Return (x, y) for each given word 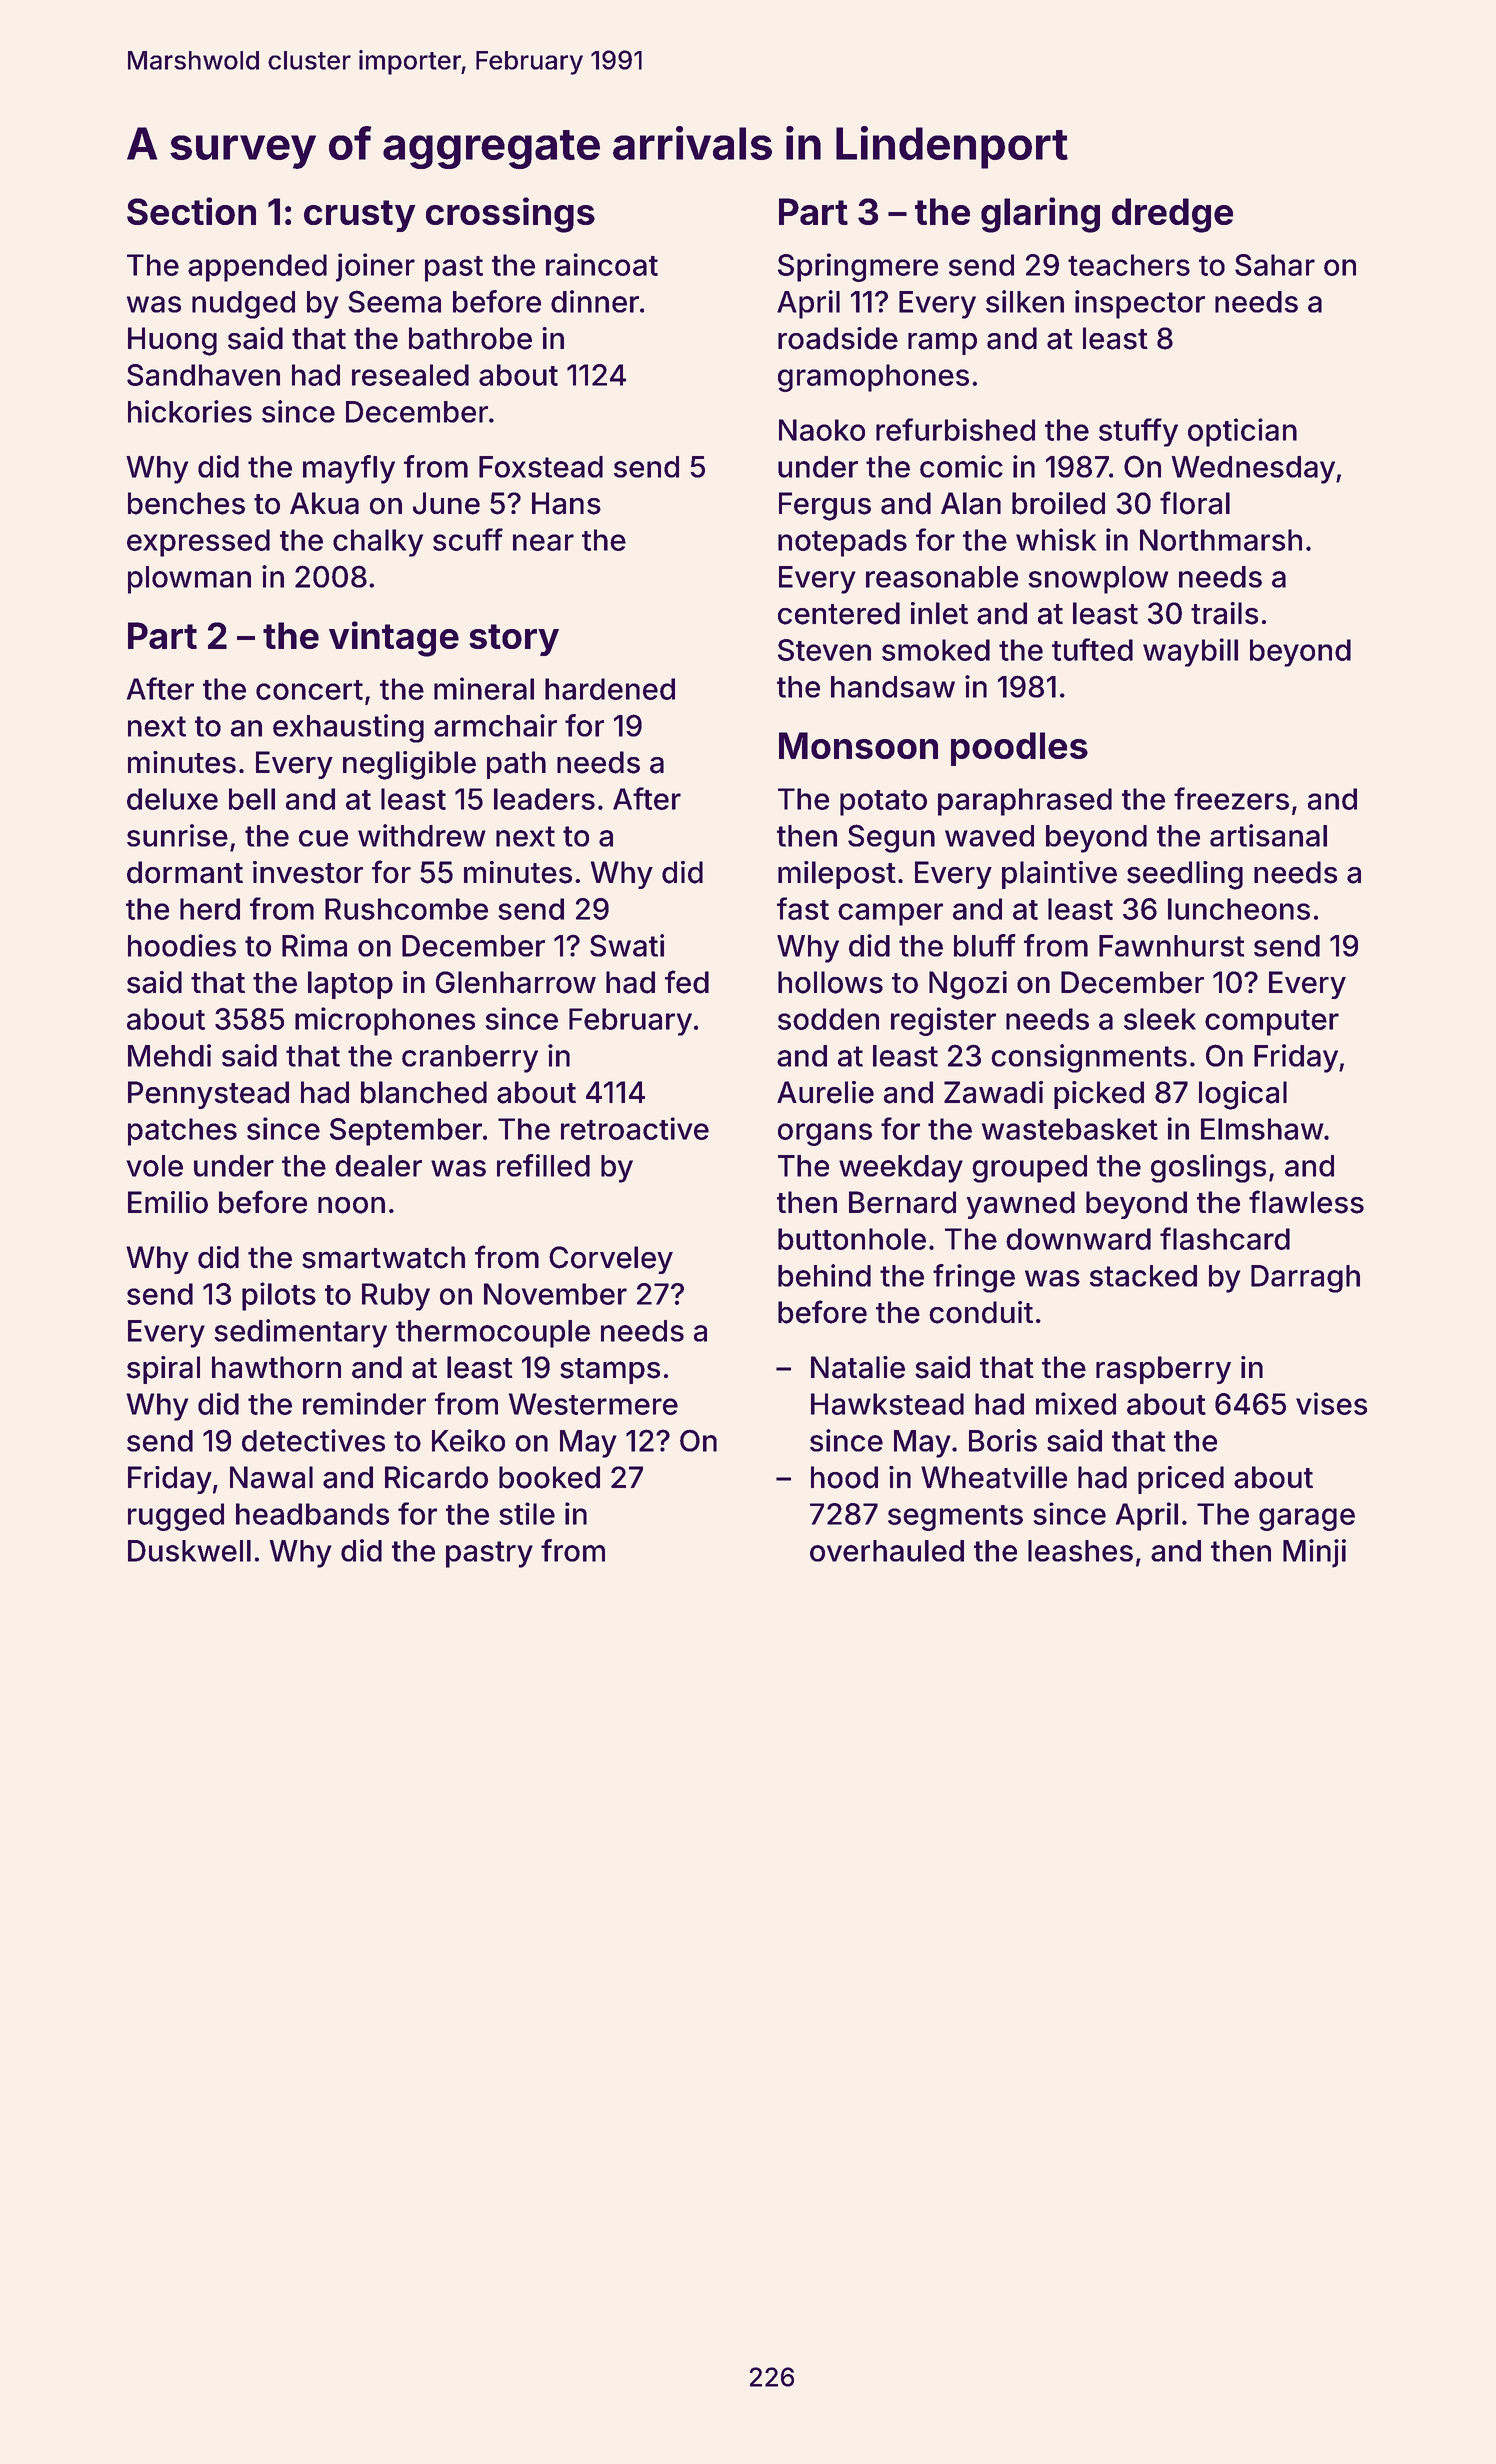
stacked (1143, 1276)
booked (549, 1477)
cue (323, 838)
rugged (176, 1517)
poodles (1019, 749)
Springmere (858, 267)
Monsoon (858, 745)
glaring (1040, 215)
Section (191, 211)
